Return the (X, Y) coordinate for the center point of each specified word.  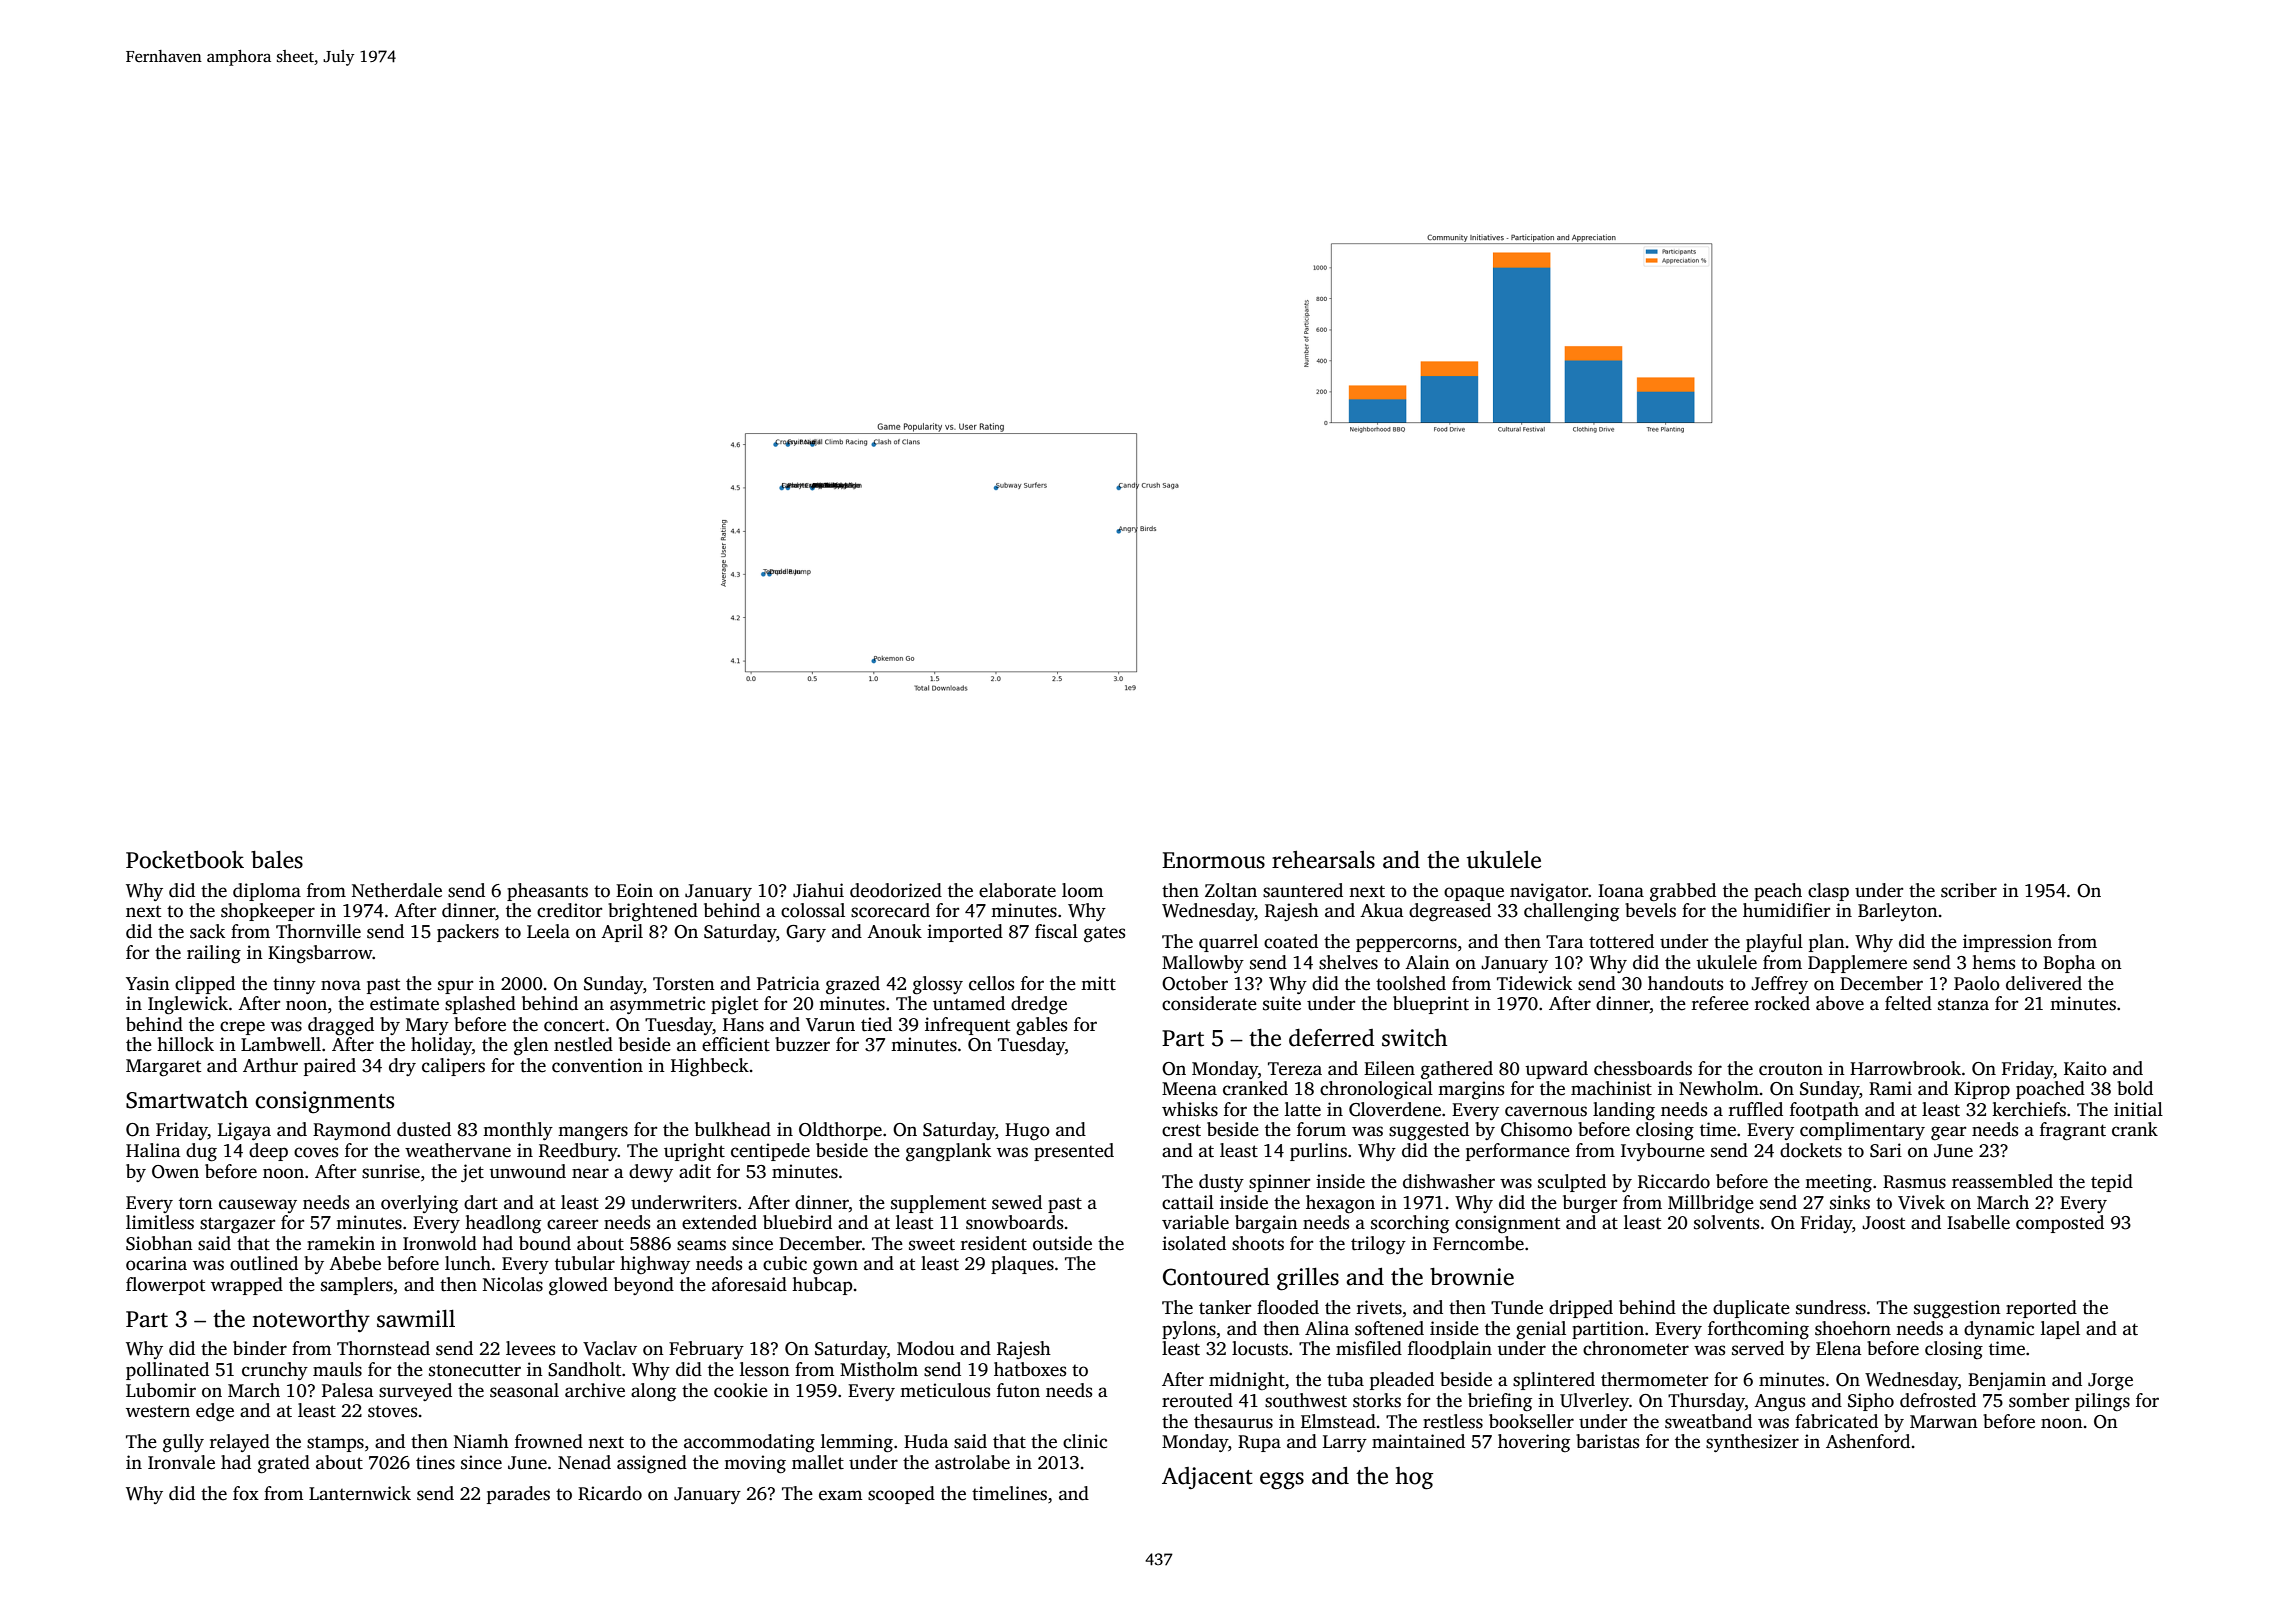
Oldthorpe (840, 1131)
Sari (1886, 1150)
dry (402, 1067)
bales (277, 860)
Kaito (2085, 1068)
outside (1062, 1243)
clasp (1828, 892)
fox (246, 1493)
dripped (1581, 1309)
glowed (578, 1286)
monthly (518, 1131)
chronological (1376, 1090)
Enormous (1213, 860)
